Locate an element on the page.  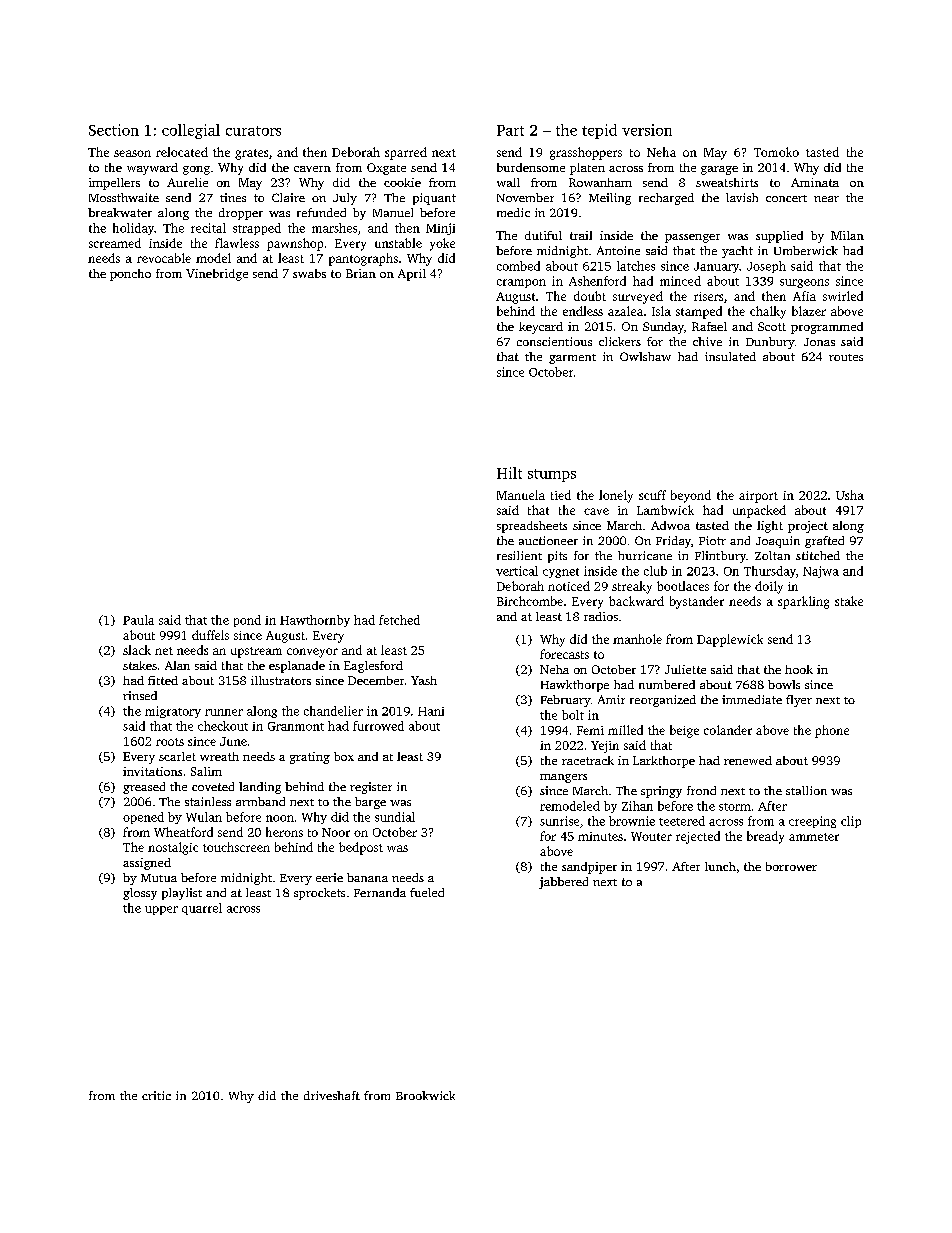
Wulan is located at coordinates (204, 817).
